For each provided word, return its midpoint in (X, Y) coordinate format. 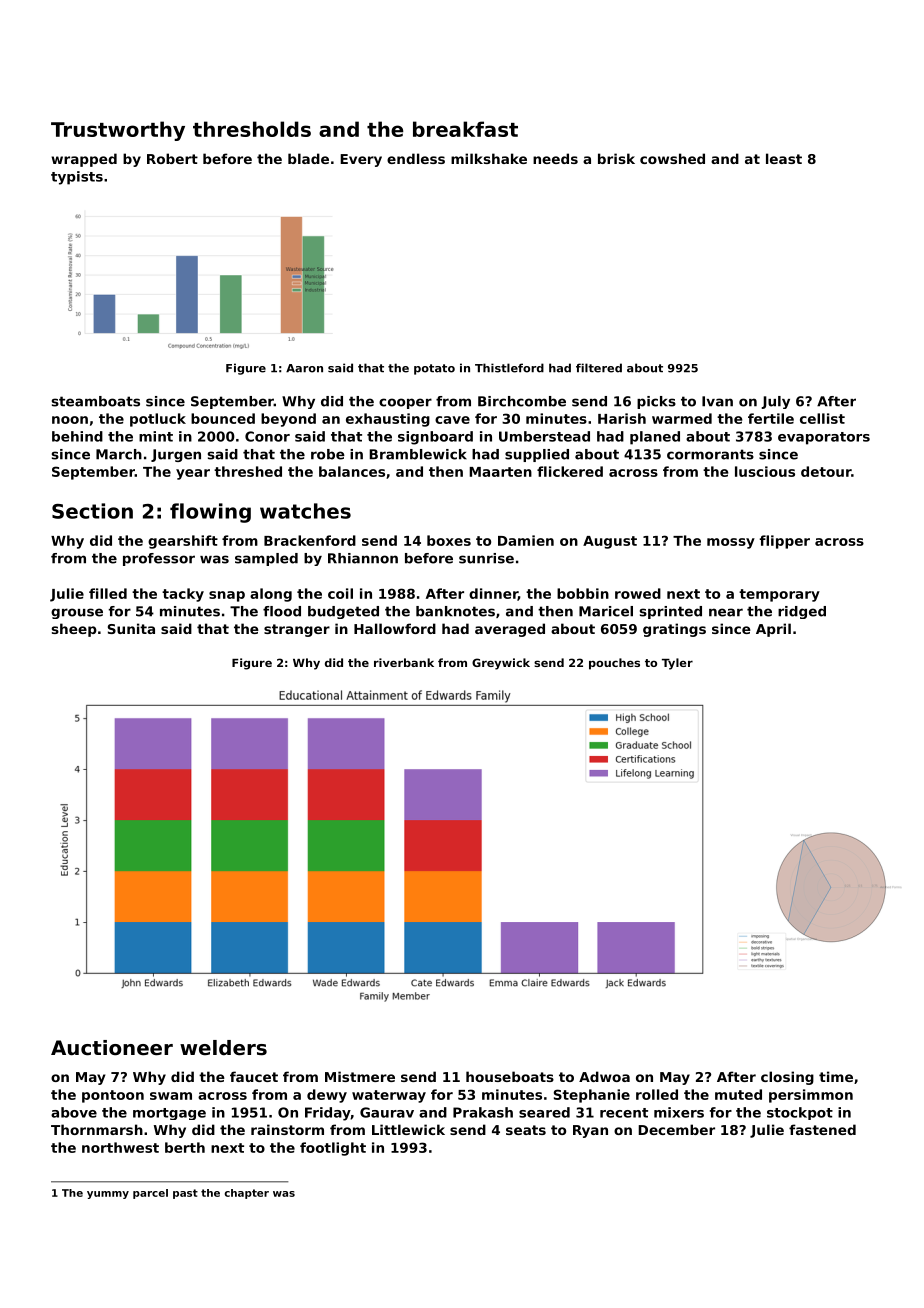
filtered (599, 368)
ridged (802, 612)
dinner (493, 594)
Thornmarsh (97, 1129)
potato (434, 369)
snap (227, 596)
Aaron (304, 368)
